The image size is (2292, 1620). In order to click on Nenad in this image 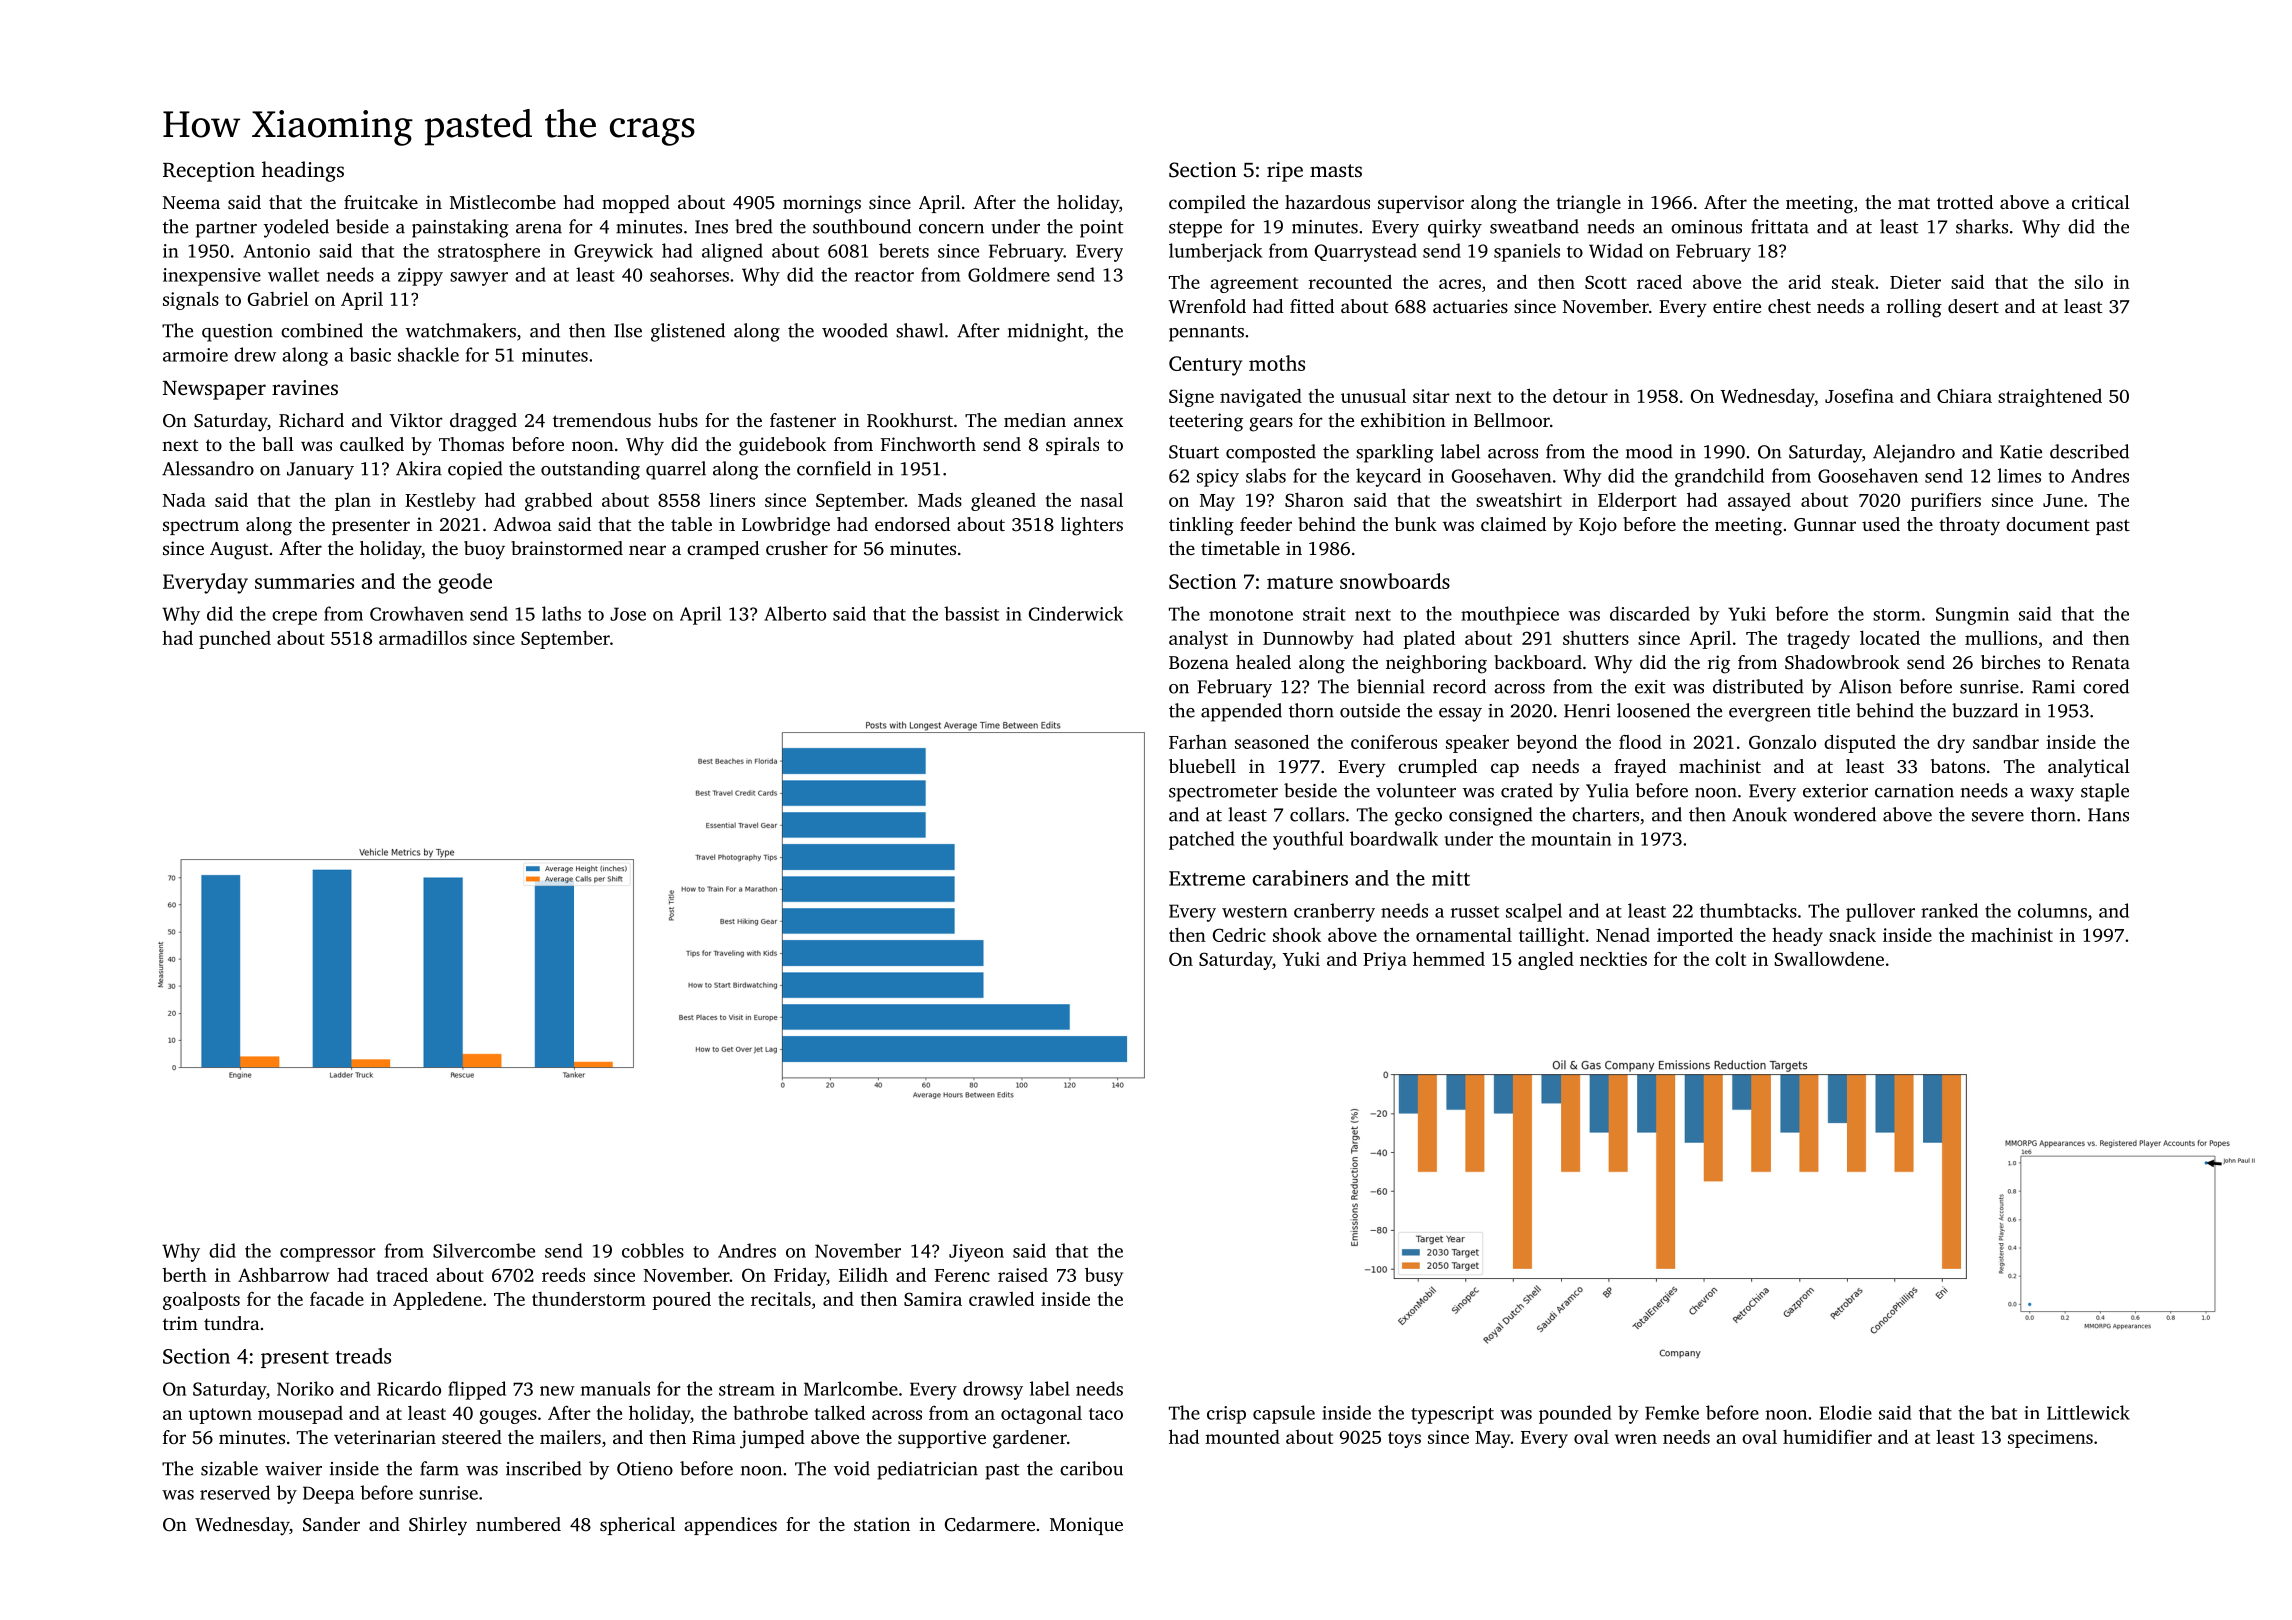, I will do `click(1623, 935)`.
